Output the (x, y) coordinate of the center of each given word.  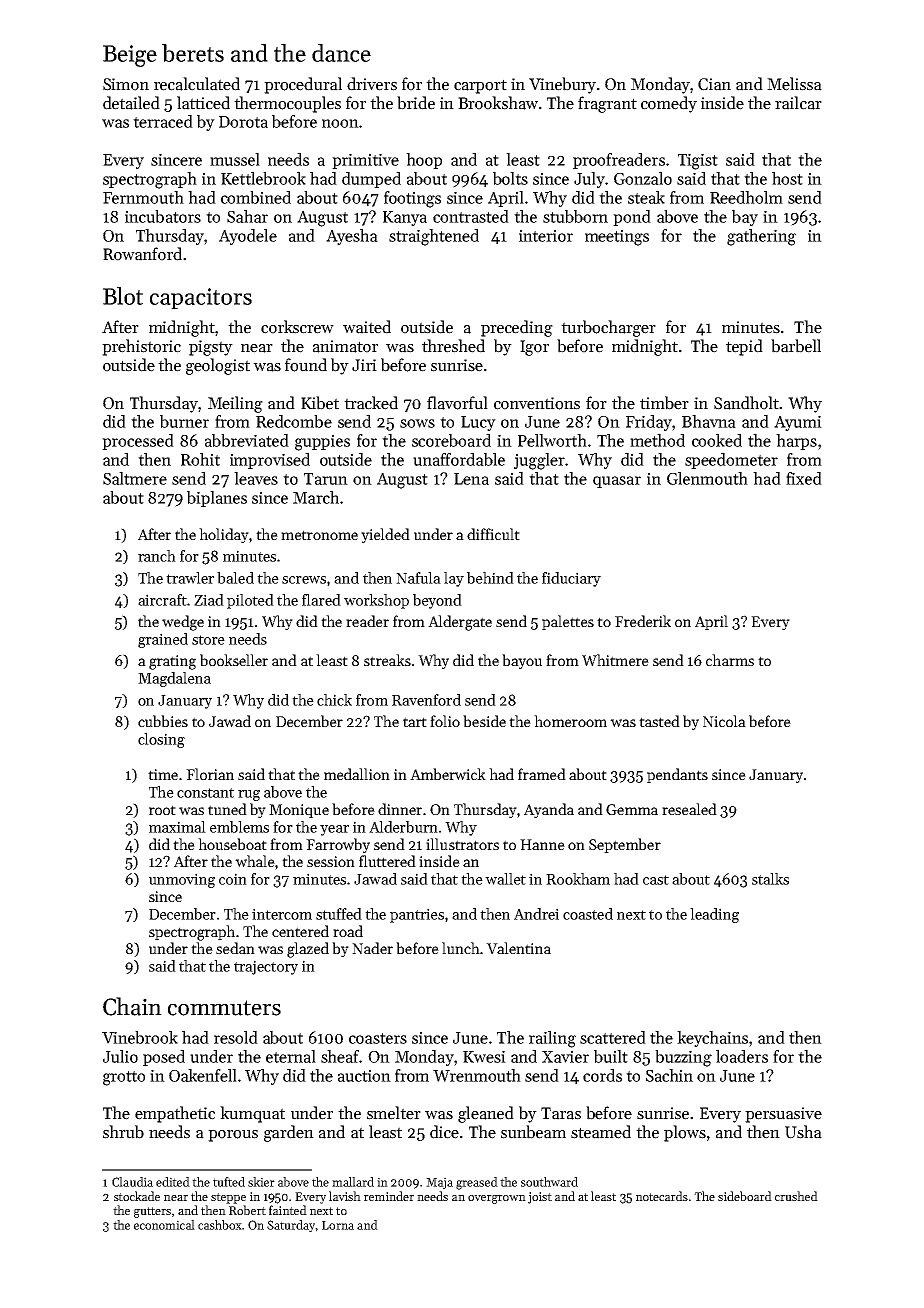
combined (256, 197)
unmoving (182, 880)
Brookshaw (498, 103)
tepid (744, 347)
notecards (662, 1196)
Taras (561, 1113)
